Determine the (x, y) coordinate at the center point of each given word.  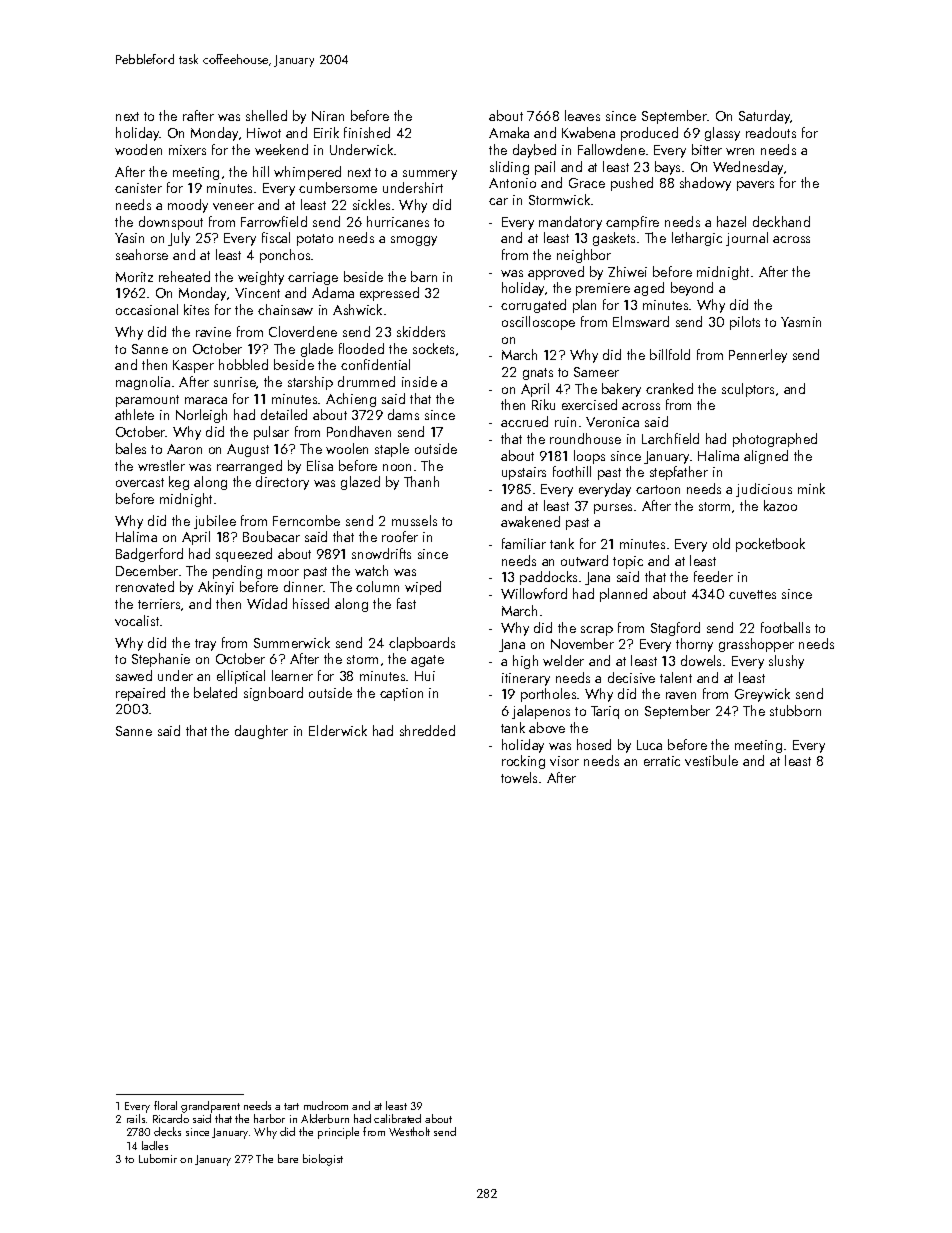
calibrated (397, 1118)
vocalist (137, 620)
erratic (662, 761)
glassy (722, 134)
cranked (669, 388)
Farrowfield (274, 221)
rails (136, 1118)
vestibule (711, 760)
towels (519, 777)
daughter (261, 732)
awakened (530, 521)
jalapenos (541, 712)
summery (430, 175)
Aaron (184, 449)
